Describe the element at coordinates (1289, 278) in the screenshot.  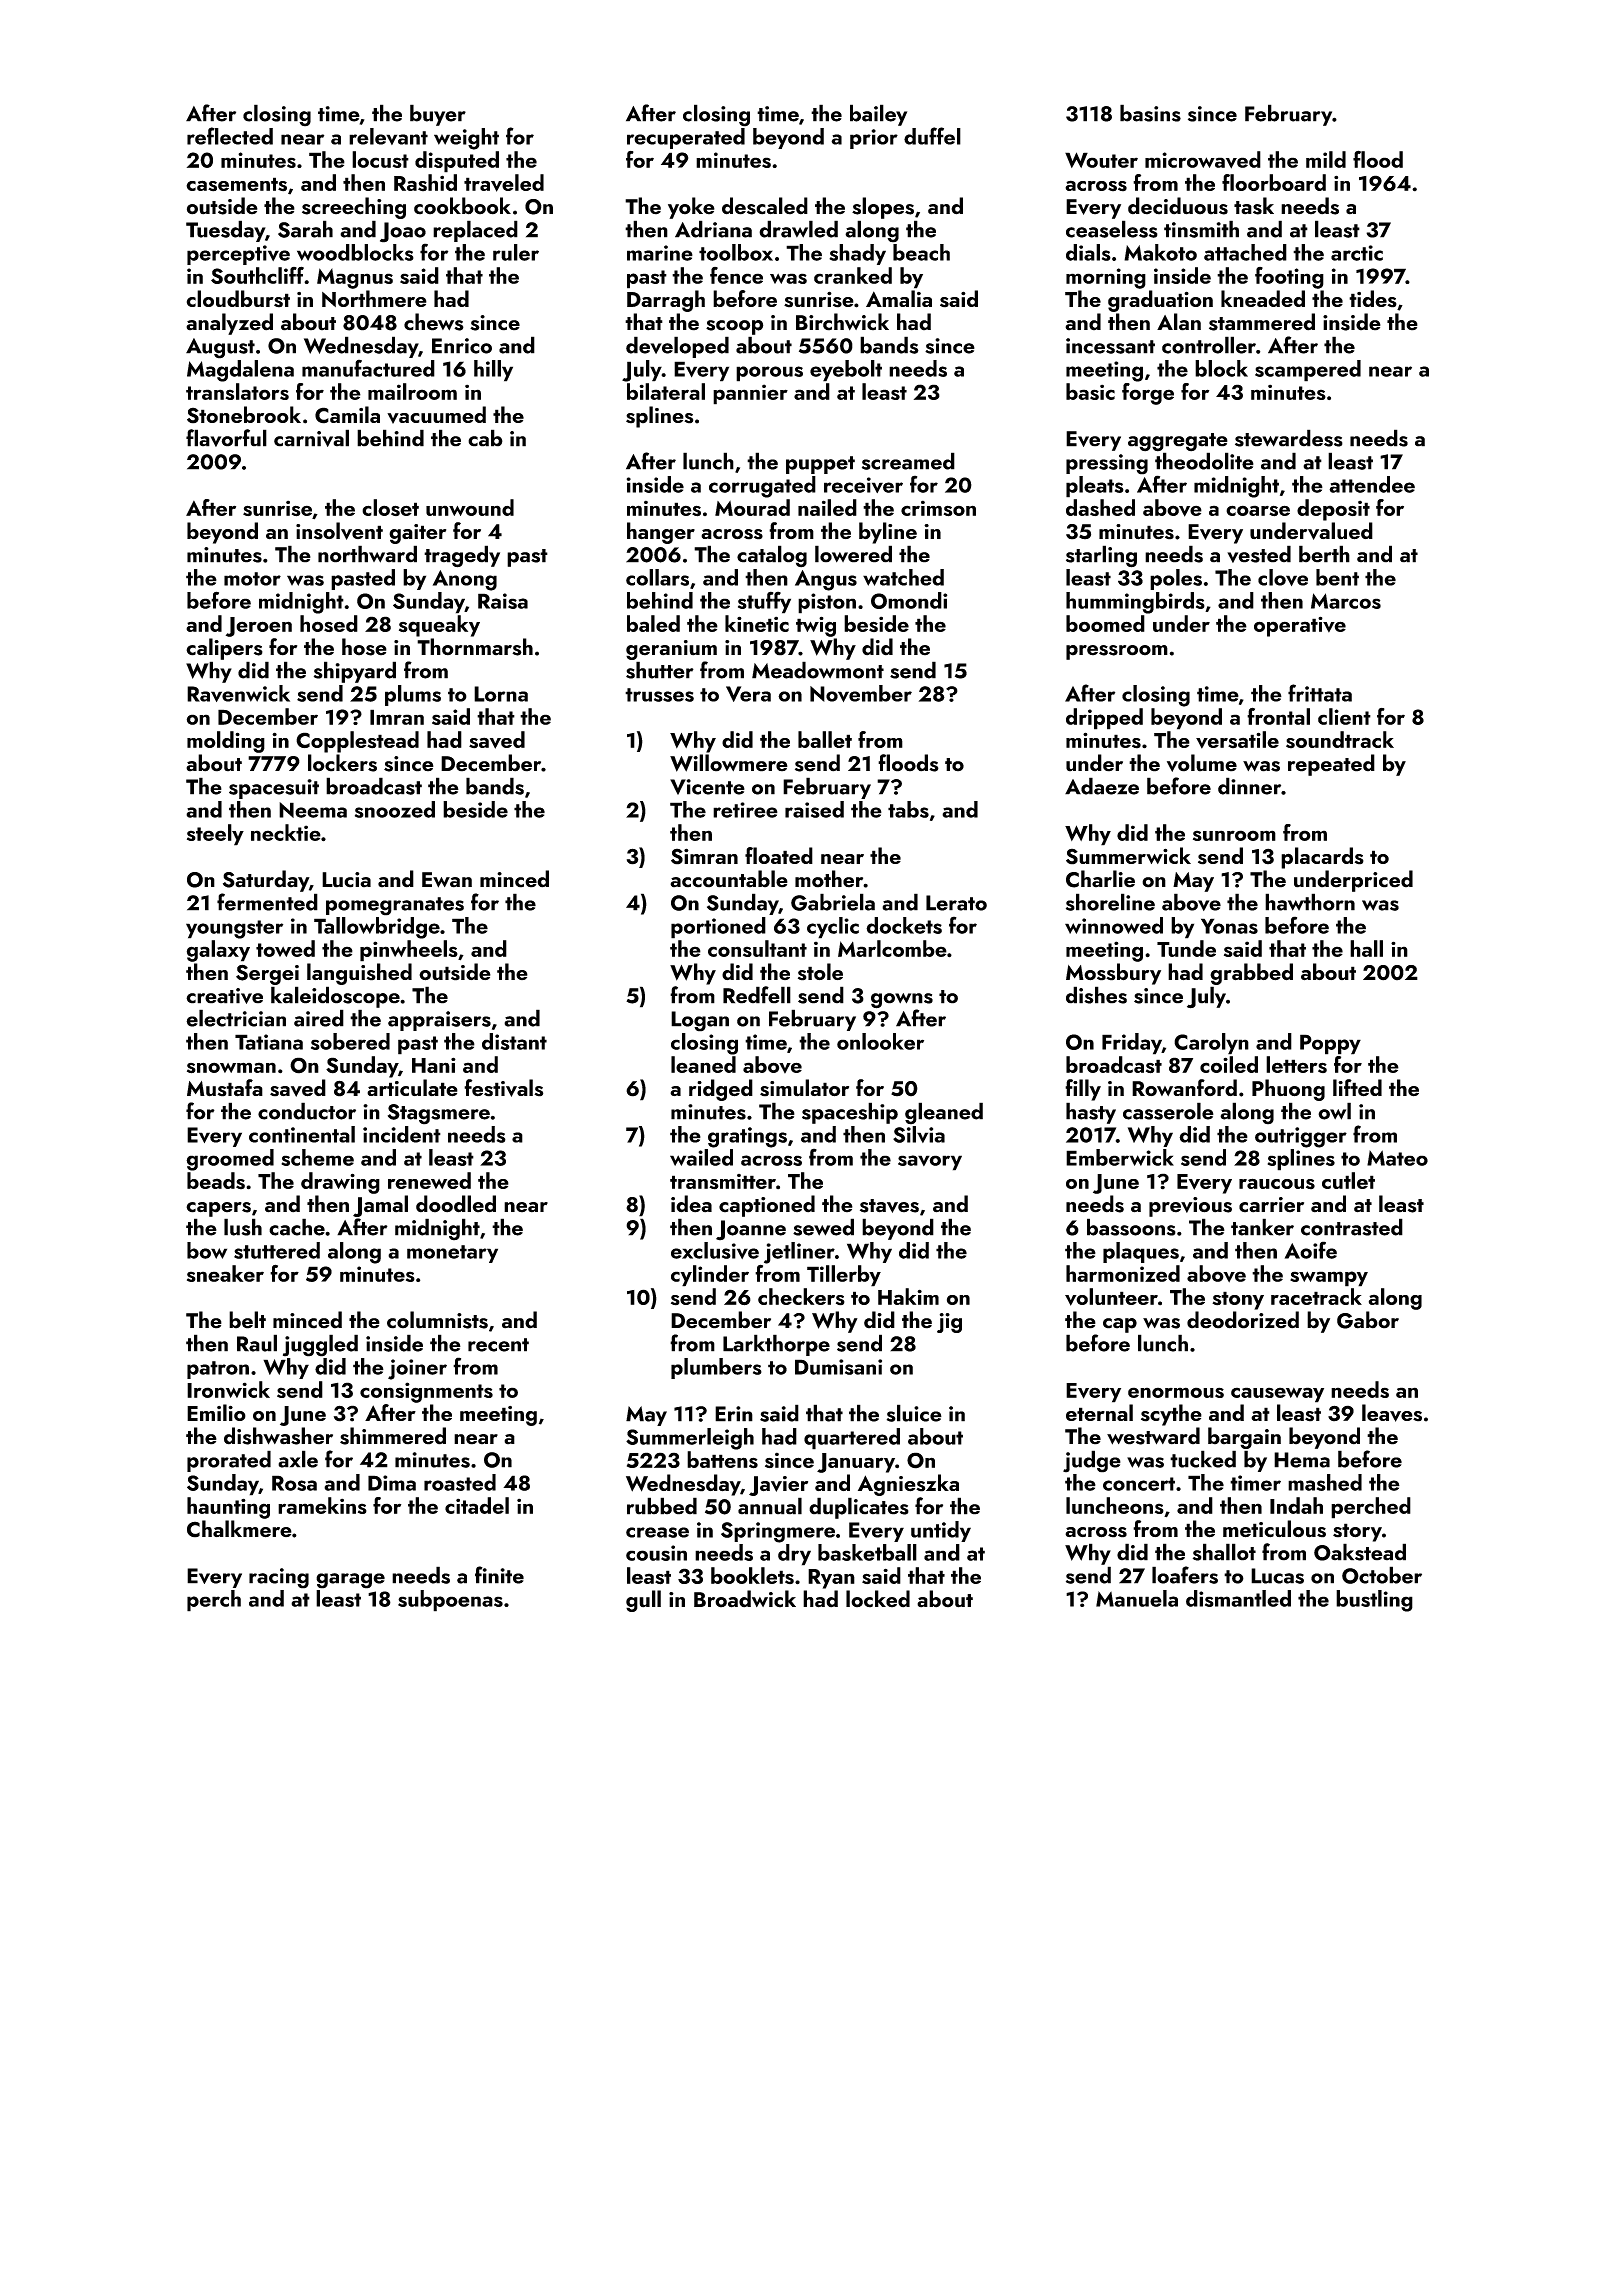
I see `footing` at that location.
